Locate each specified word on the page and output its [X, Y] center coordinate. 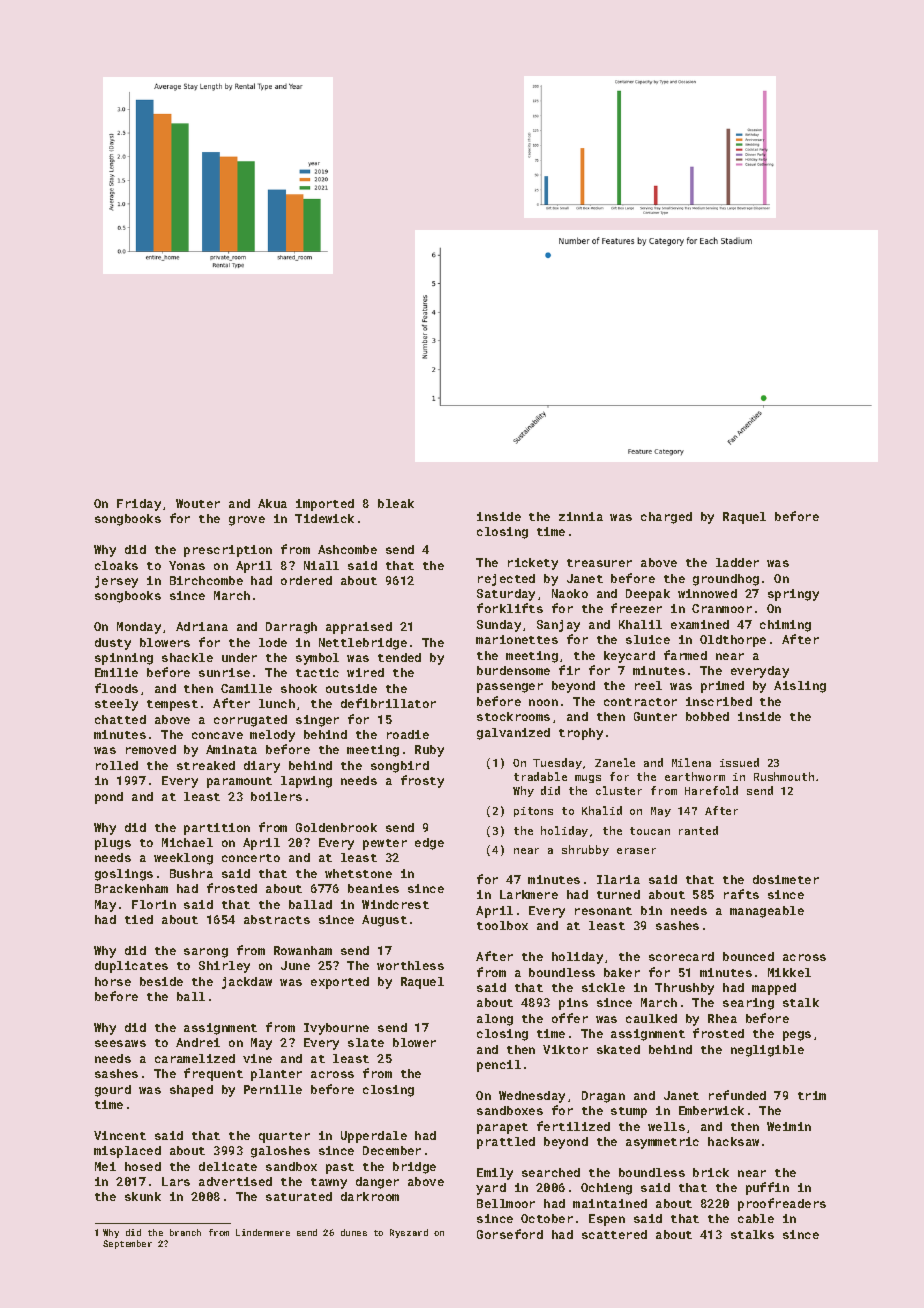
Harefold [711, 790]
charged [666, 518]
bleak [396, 503]
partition [217, 829]
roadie [408, 734]
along [495, 1020]
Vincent [120, 1135]
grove [247, 521]
